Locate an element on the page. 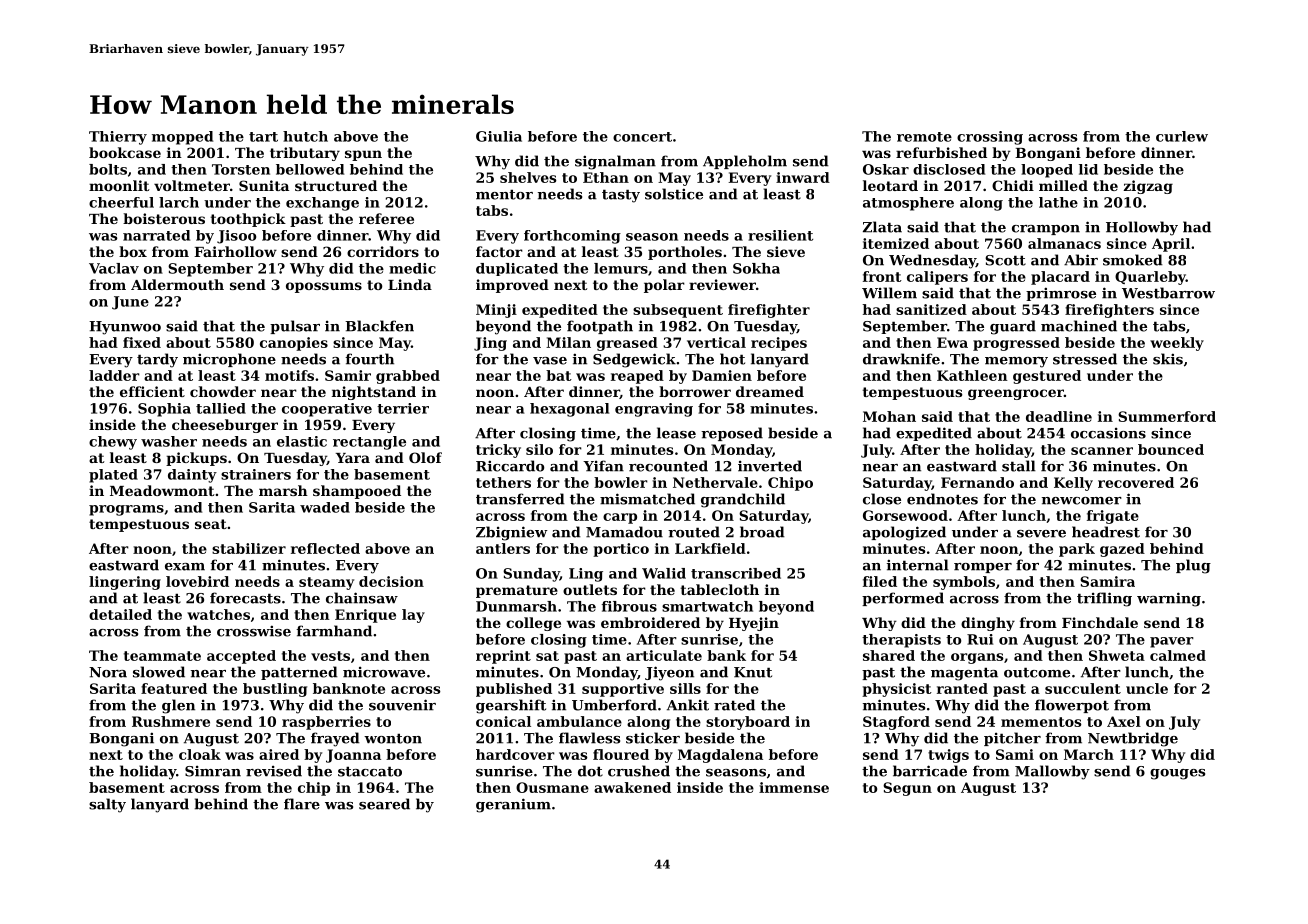 This document has height=924, width=1308. moonlit is located at coordinates (119, 185).
